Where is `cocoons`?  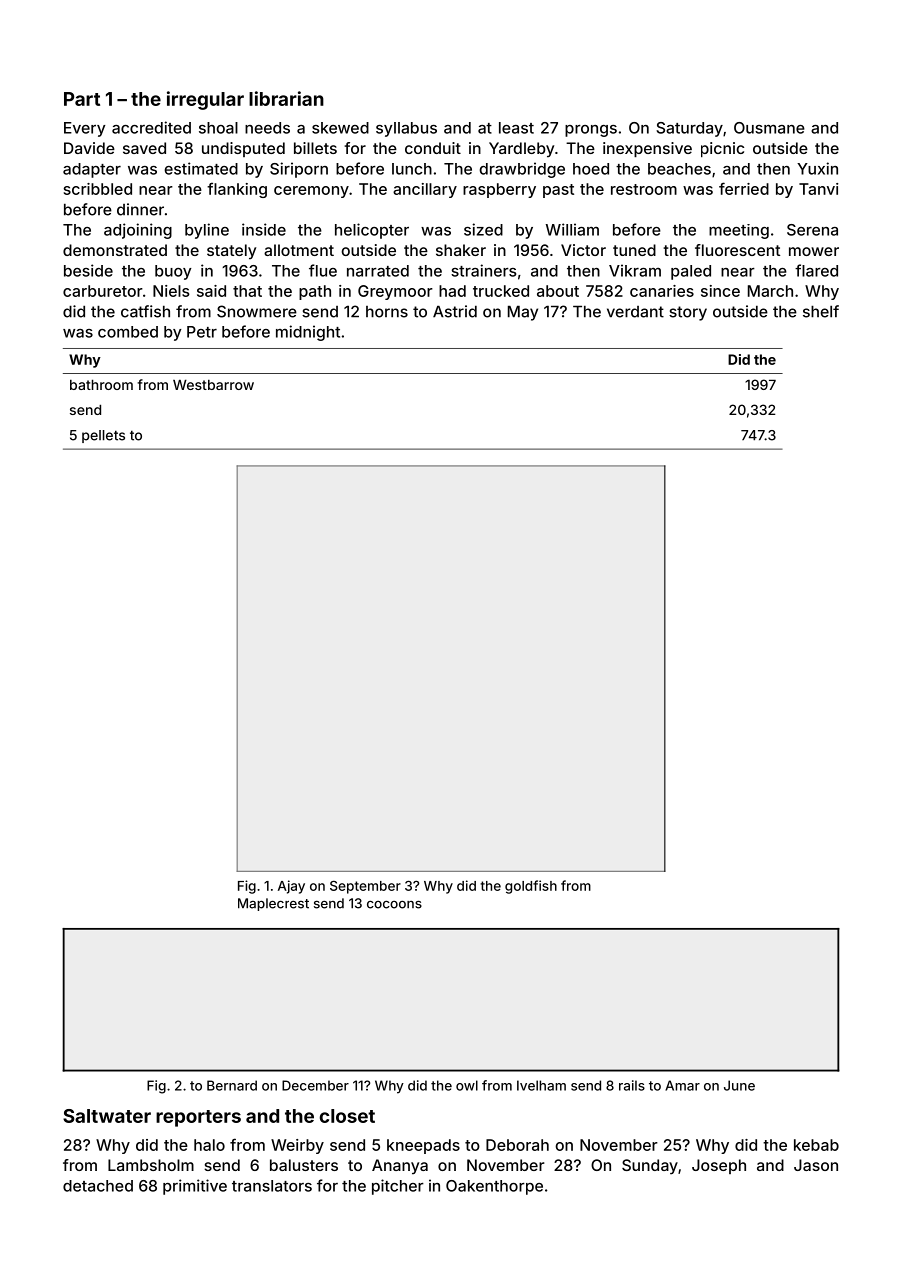
cocoons is located at coordinates (394, 904).
